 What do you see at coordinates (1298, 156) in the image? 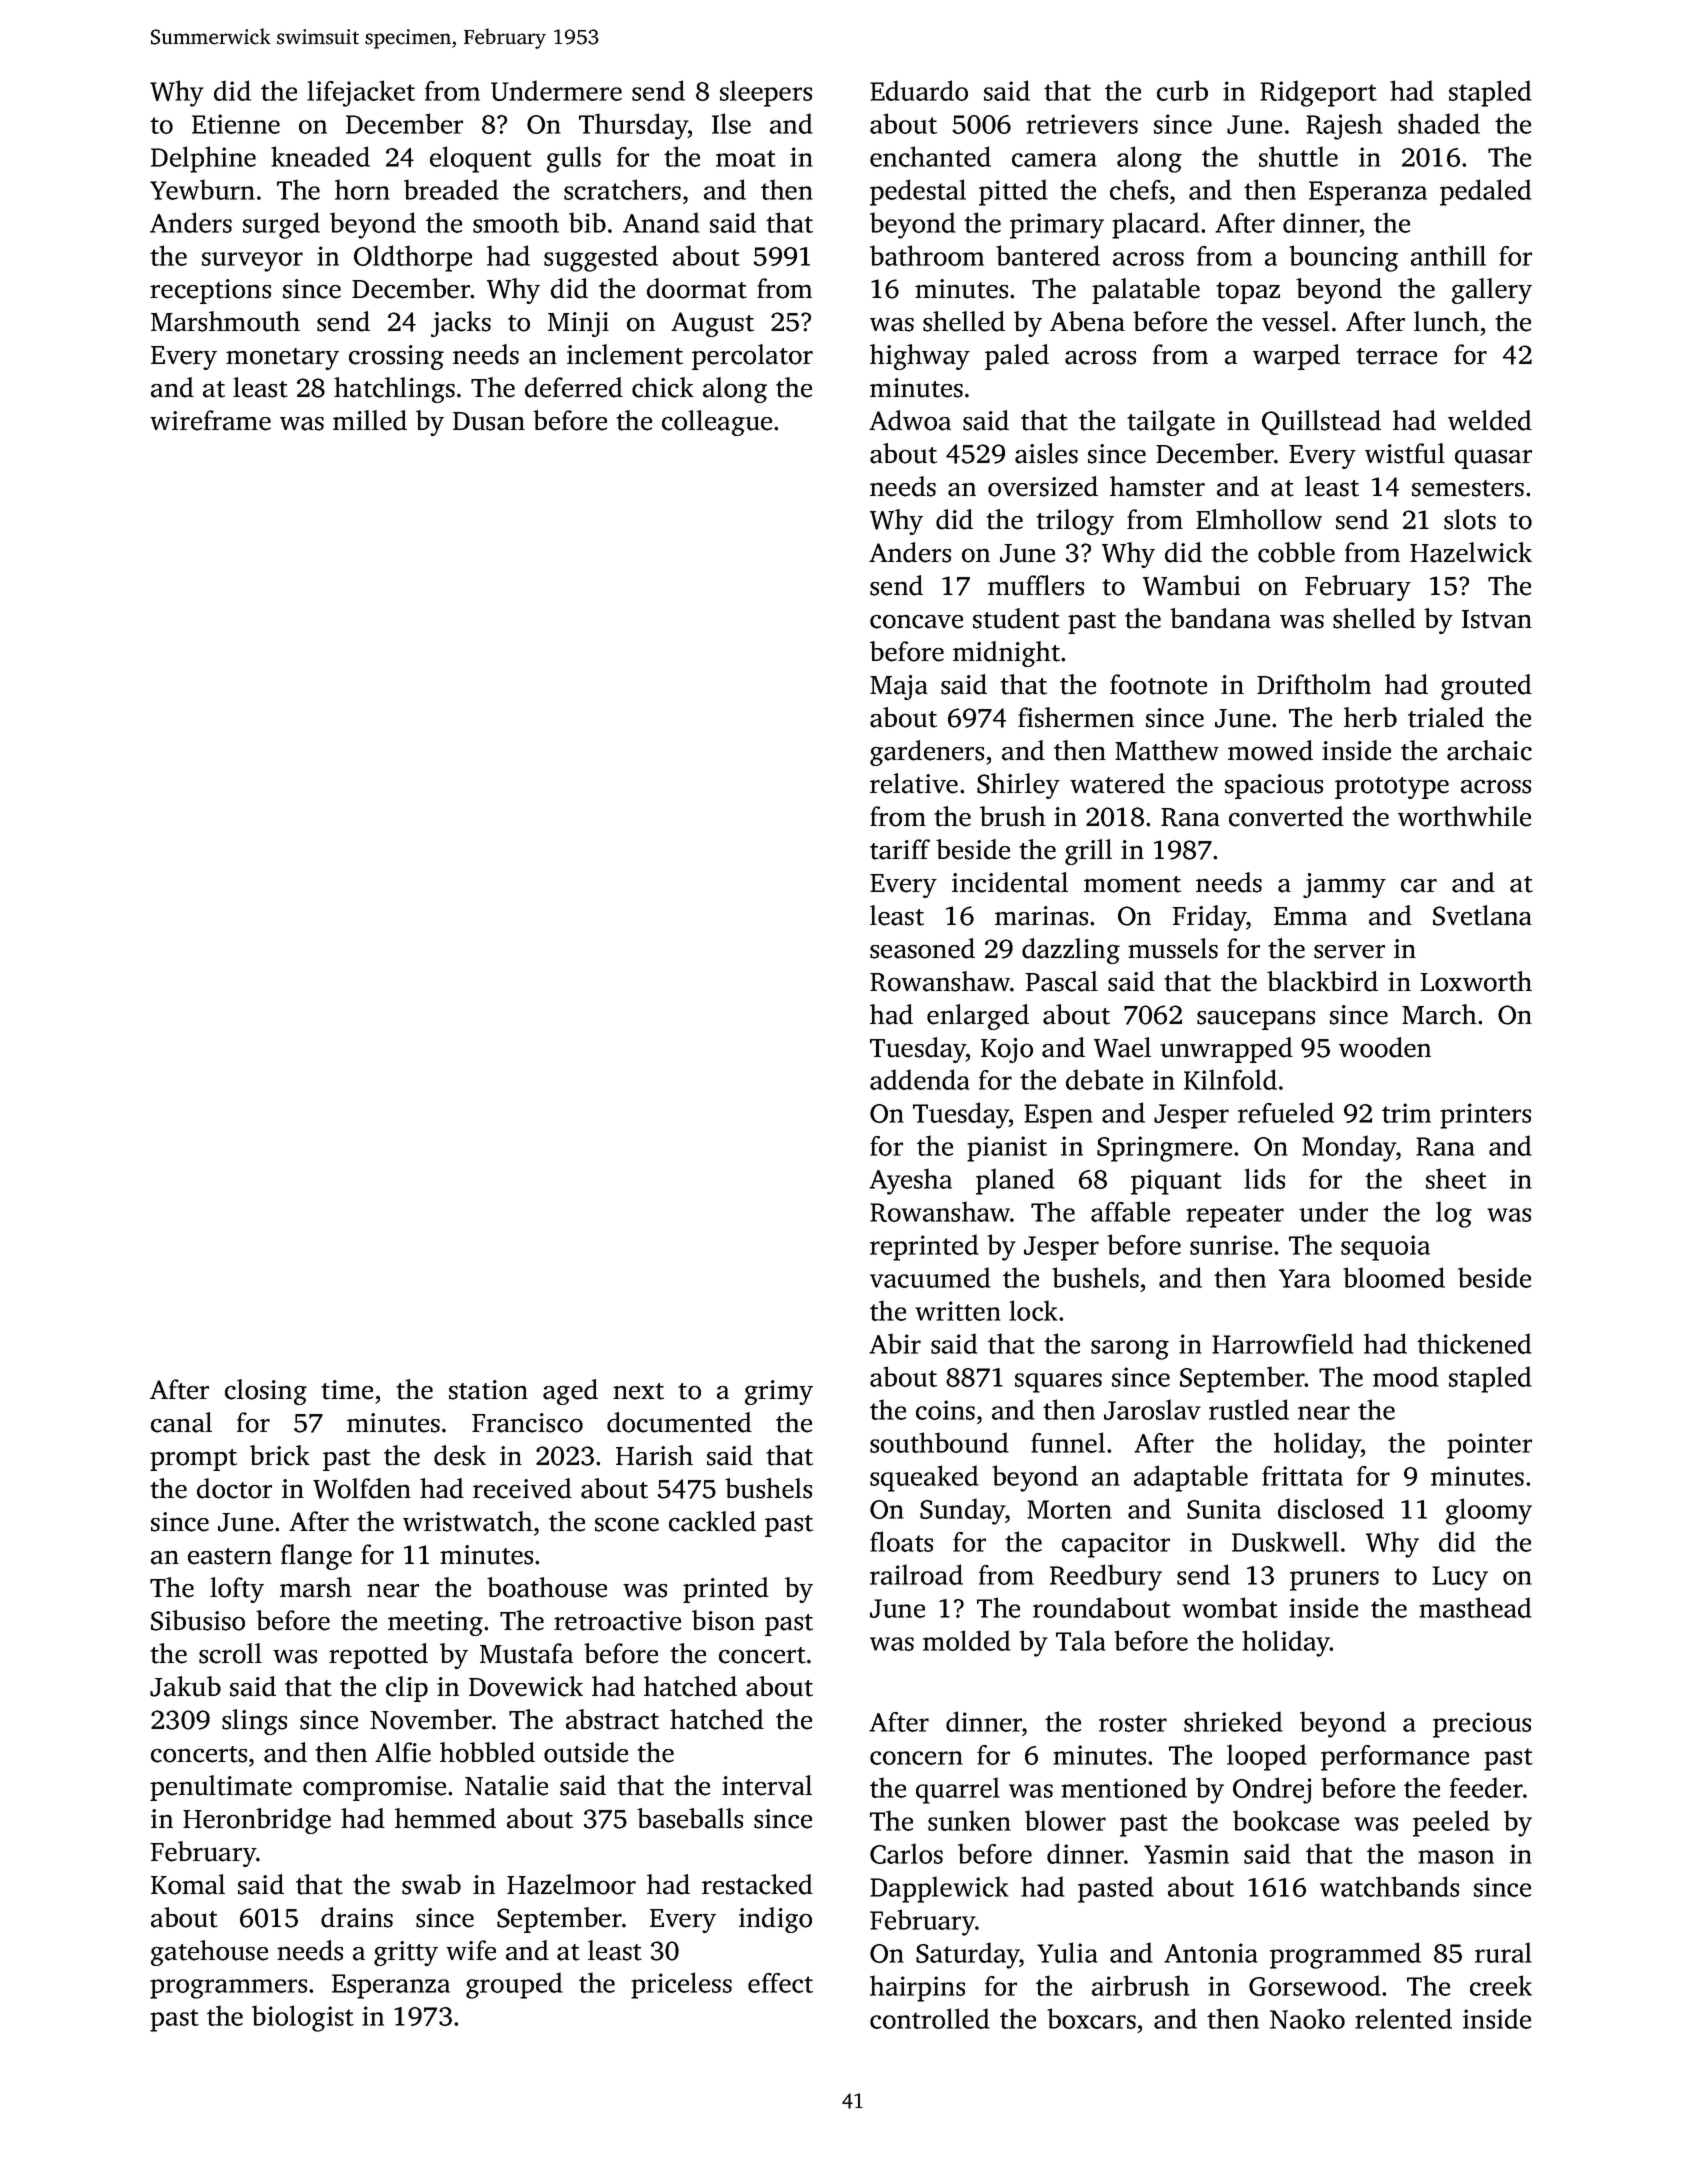
I see `shuttle` at bounding box center [1298, 156].
